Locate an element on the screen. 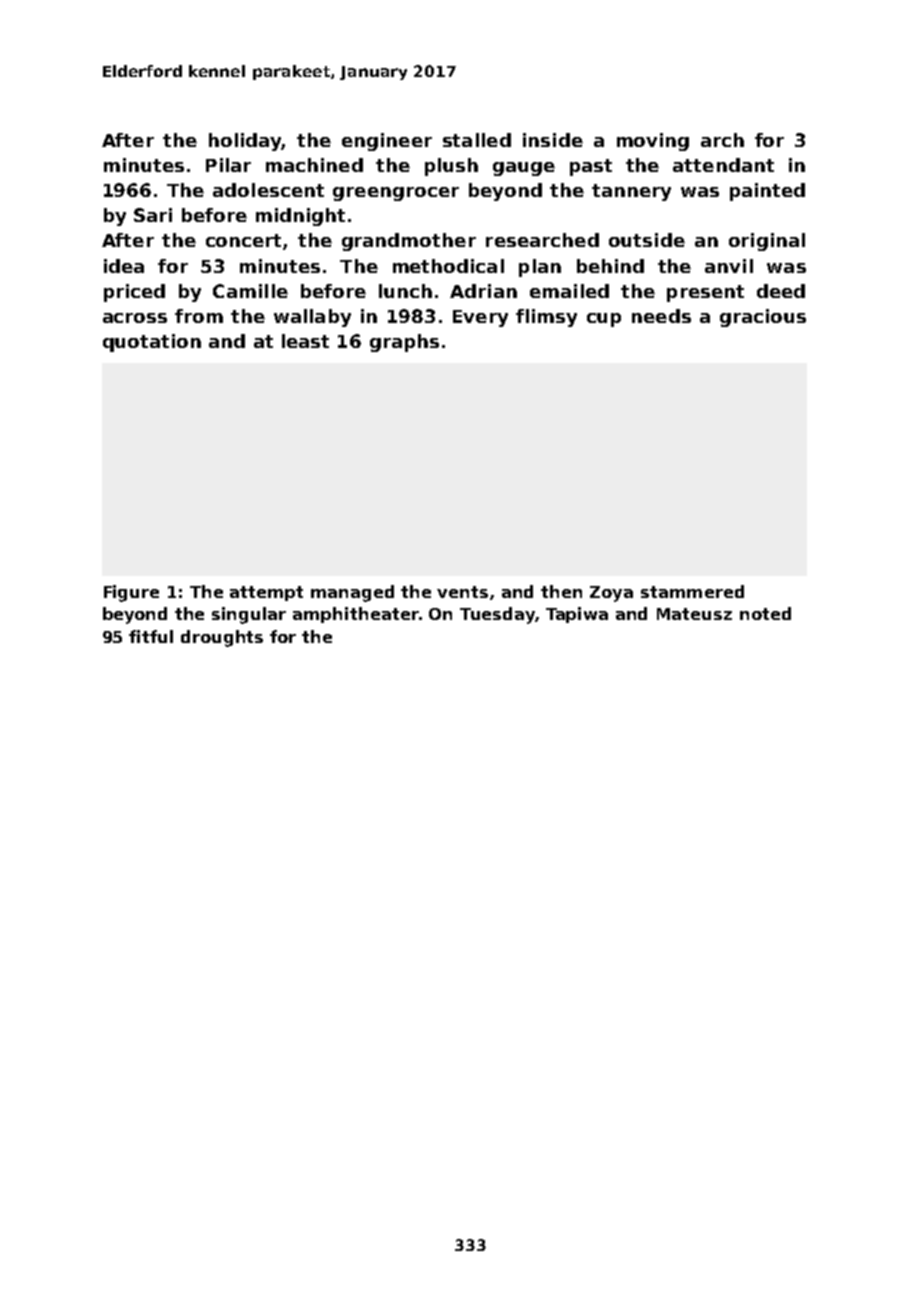 The height and width of the screenshot is (1316, 908). inside is located at coordinates (553, 140).
